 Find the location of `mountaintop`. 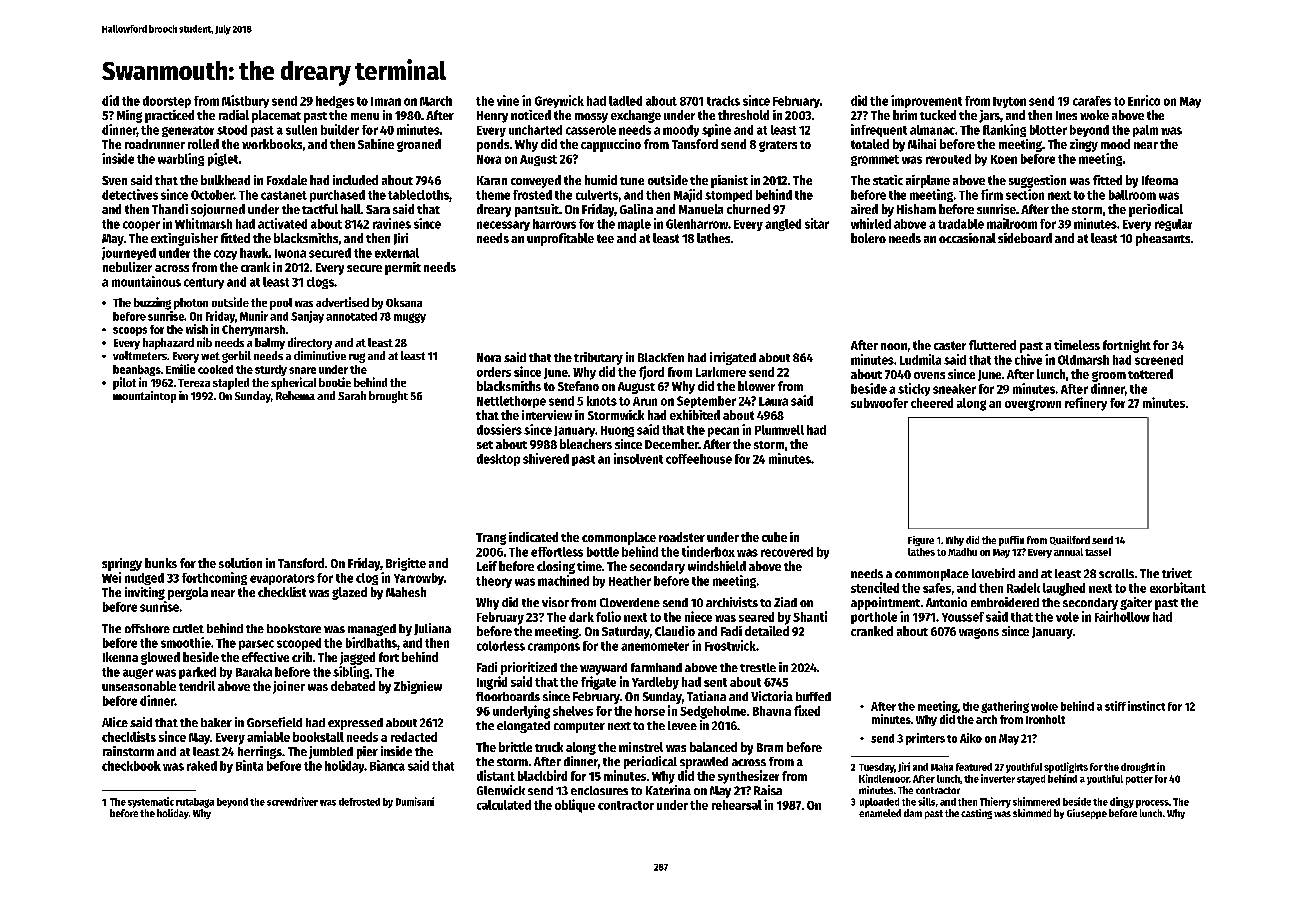

mountaintop is located at coordinates (144, 397).
